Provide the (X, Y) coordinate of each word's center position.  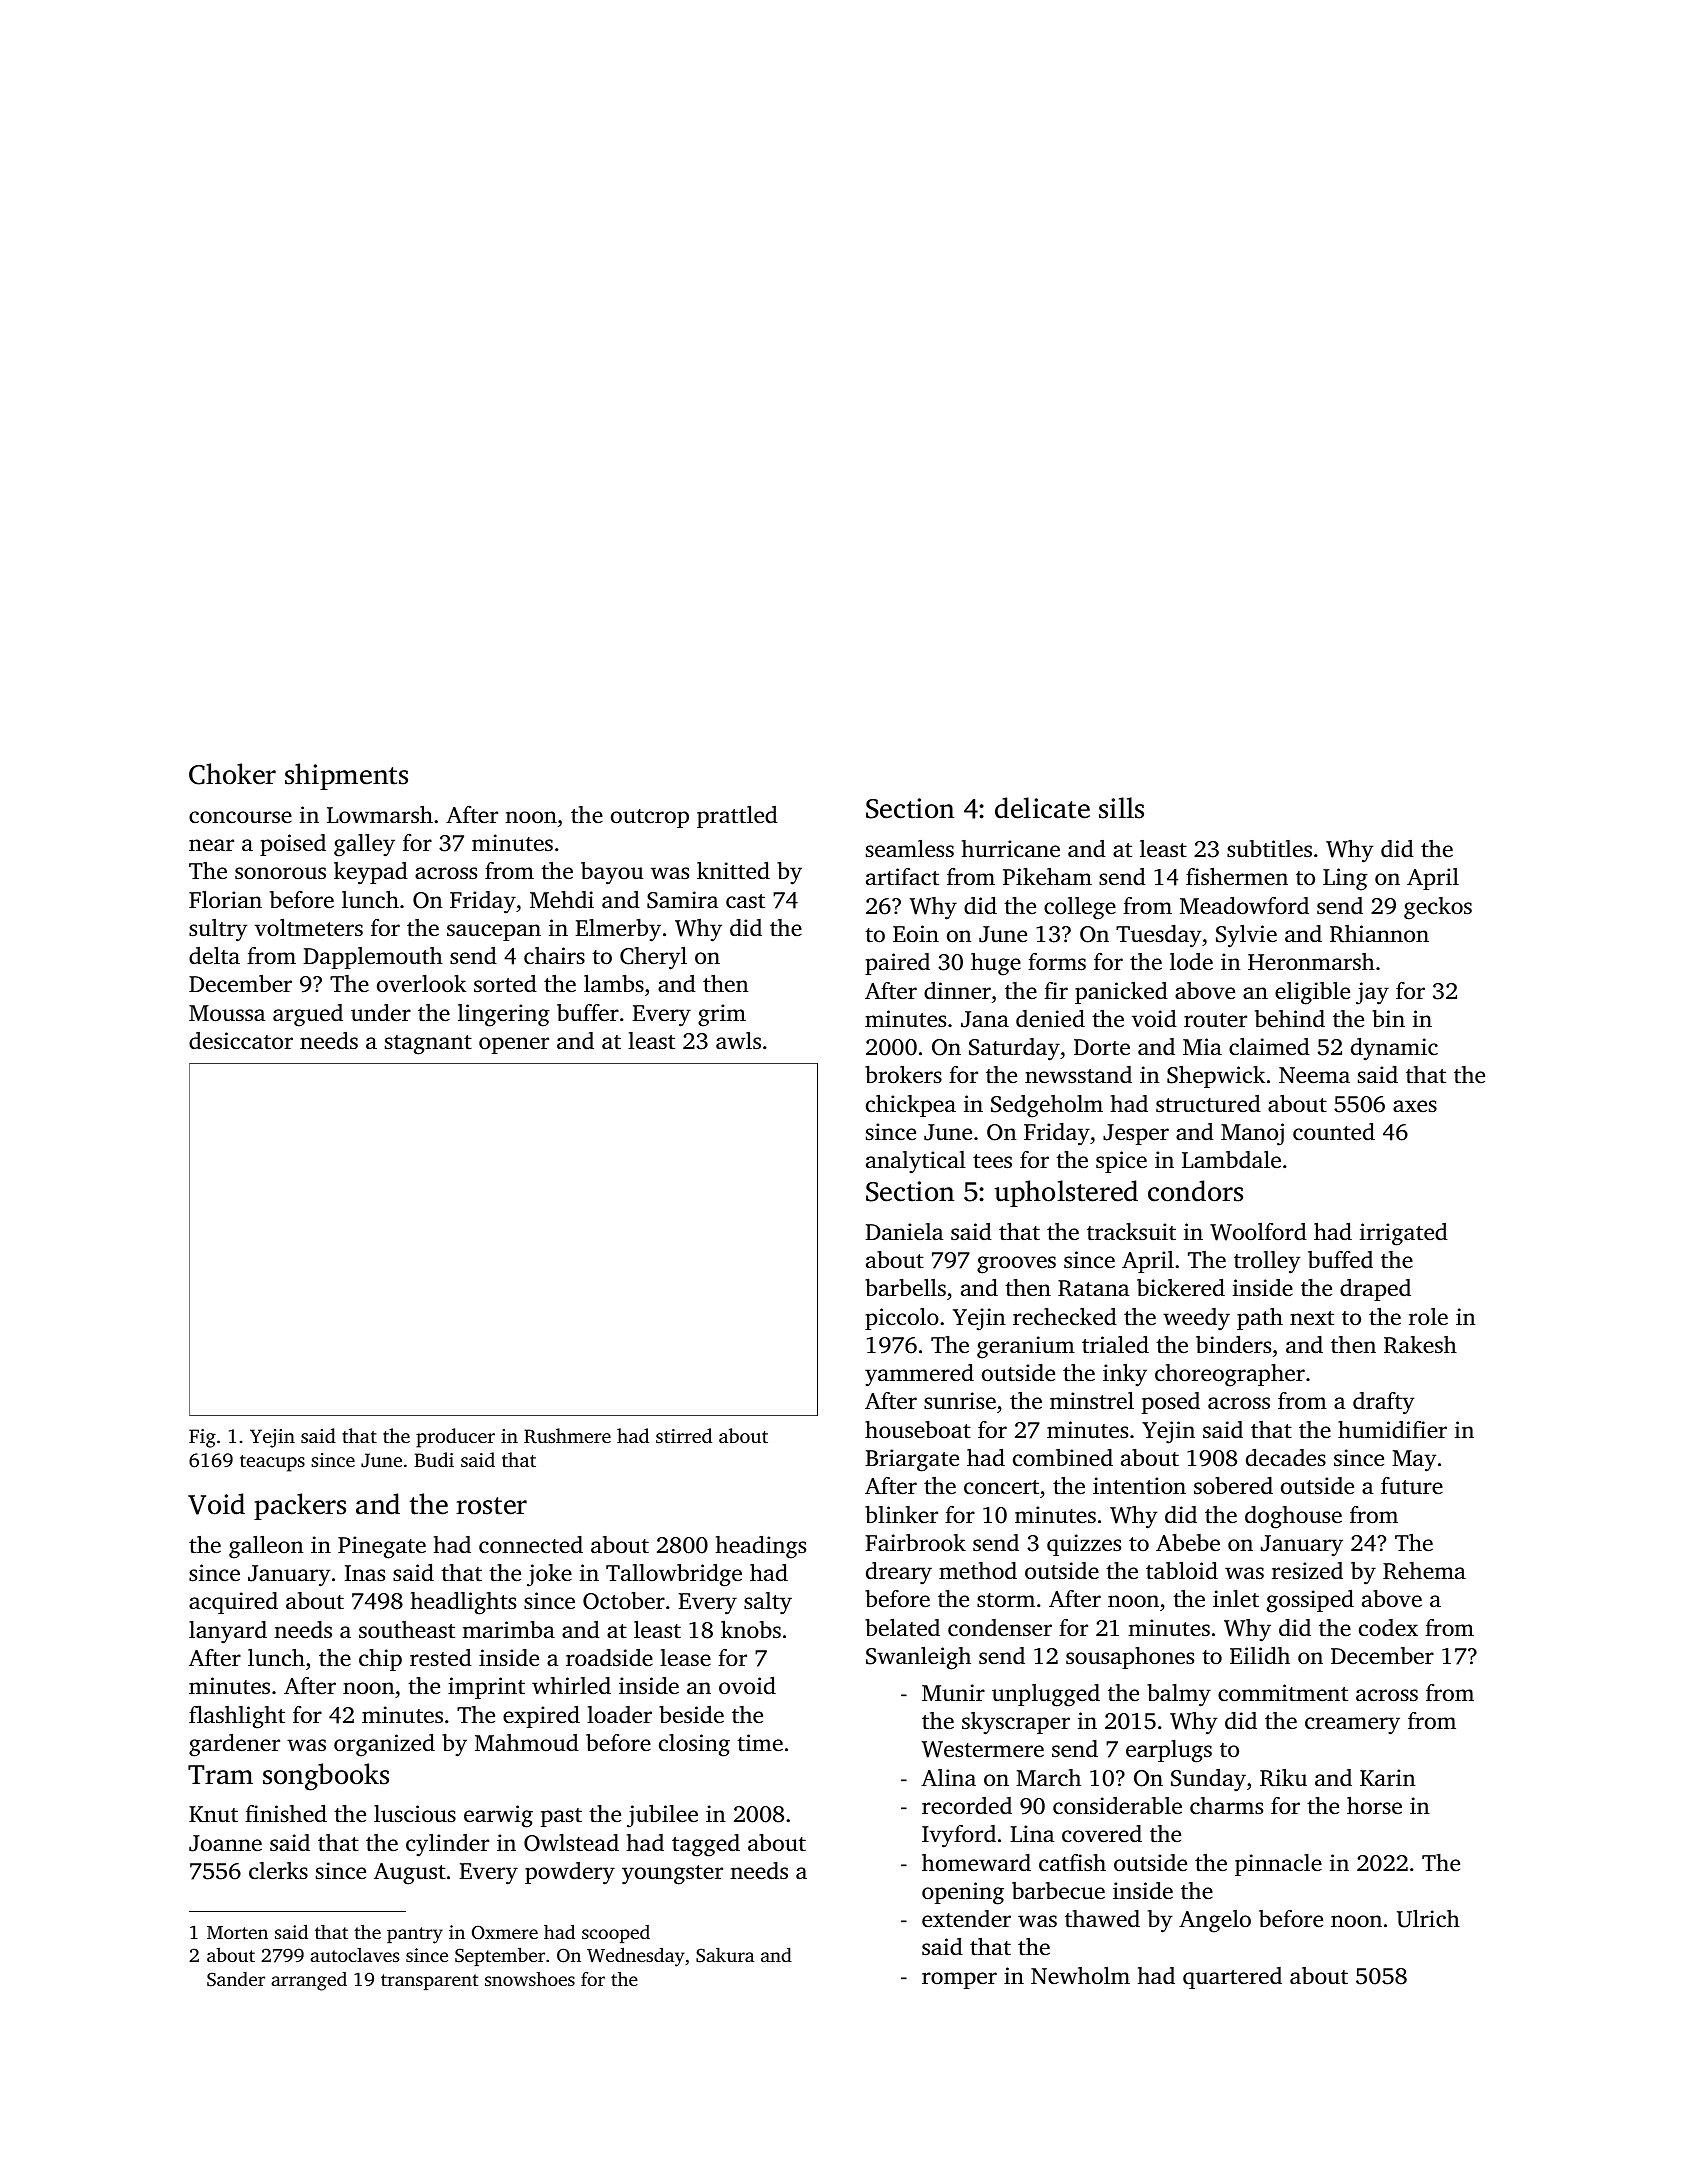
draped (1375, 1290)
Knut (213, 1814)
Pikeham (1047, 876)
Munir (953, 1693)
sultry (218, 930)
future (1412, 1485)
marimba (508, 1629)
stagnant (428, 1045)
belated (902, 1628)
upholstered (1066, 1193)
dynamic (1394, 1049)
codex (1388, 1628)
